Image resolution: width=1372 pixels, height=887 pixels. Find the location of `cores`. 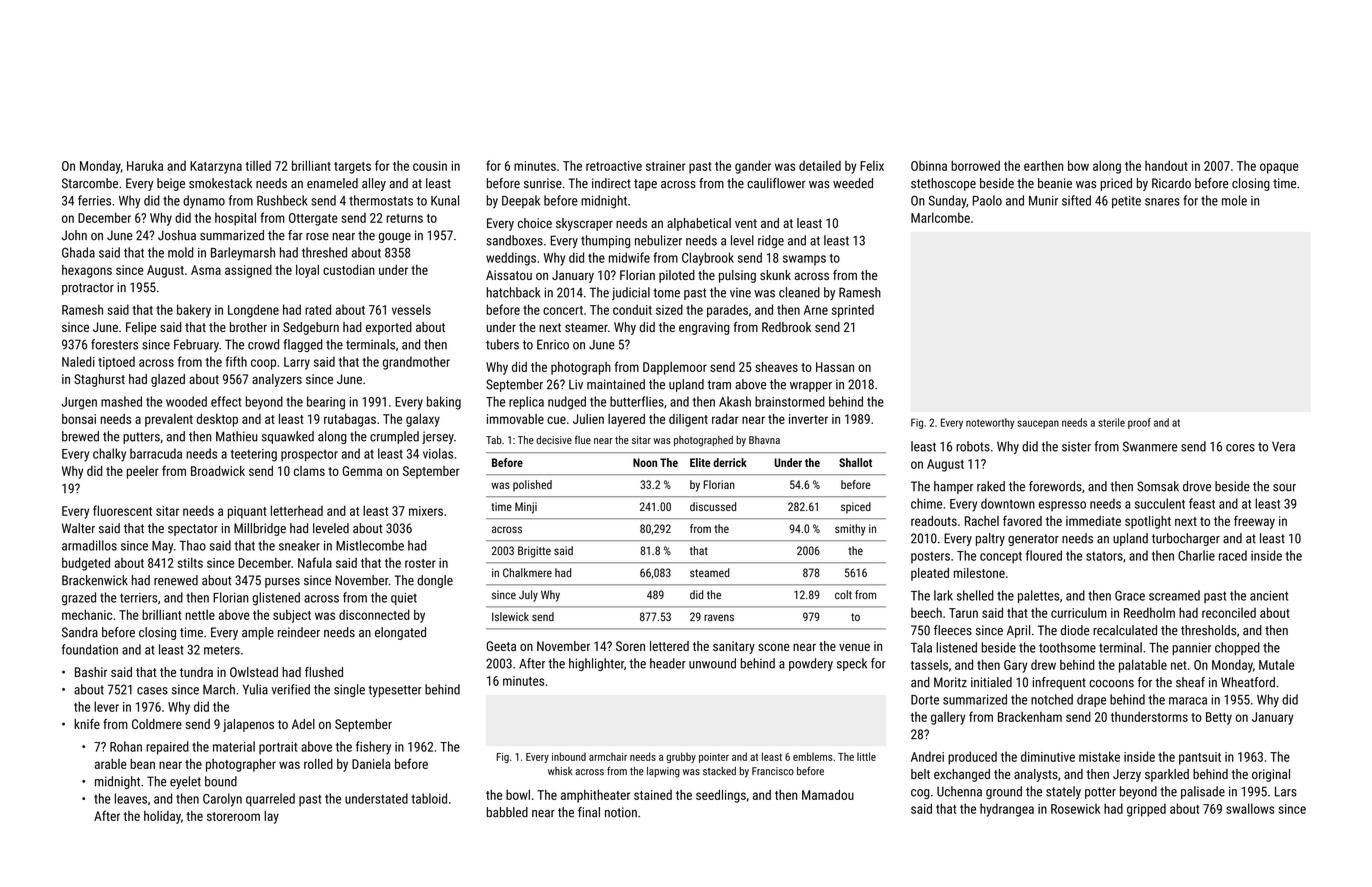

cores is located at coordinates (1240, 448).
